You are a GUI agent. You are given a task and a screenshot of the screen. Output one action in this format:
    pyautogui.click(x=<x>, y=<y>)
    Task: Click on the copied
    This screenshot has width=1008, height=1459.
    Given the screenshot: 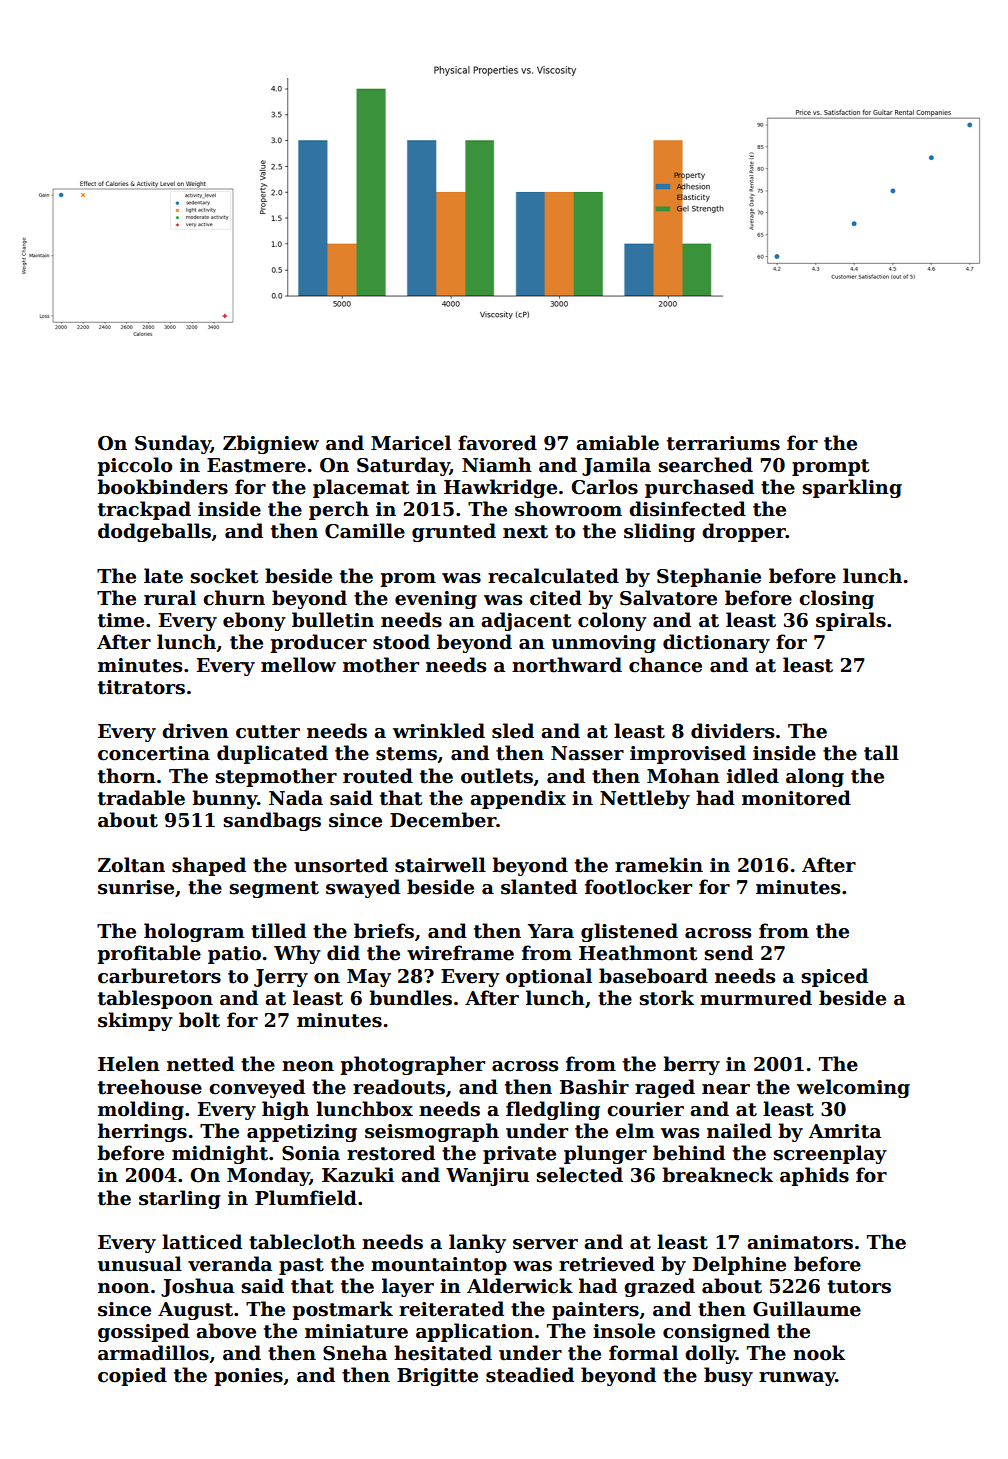 What is the action you would take?
    pyautogui.click(x=132, y=1376)
